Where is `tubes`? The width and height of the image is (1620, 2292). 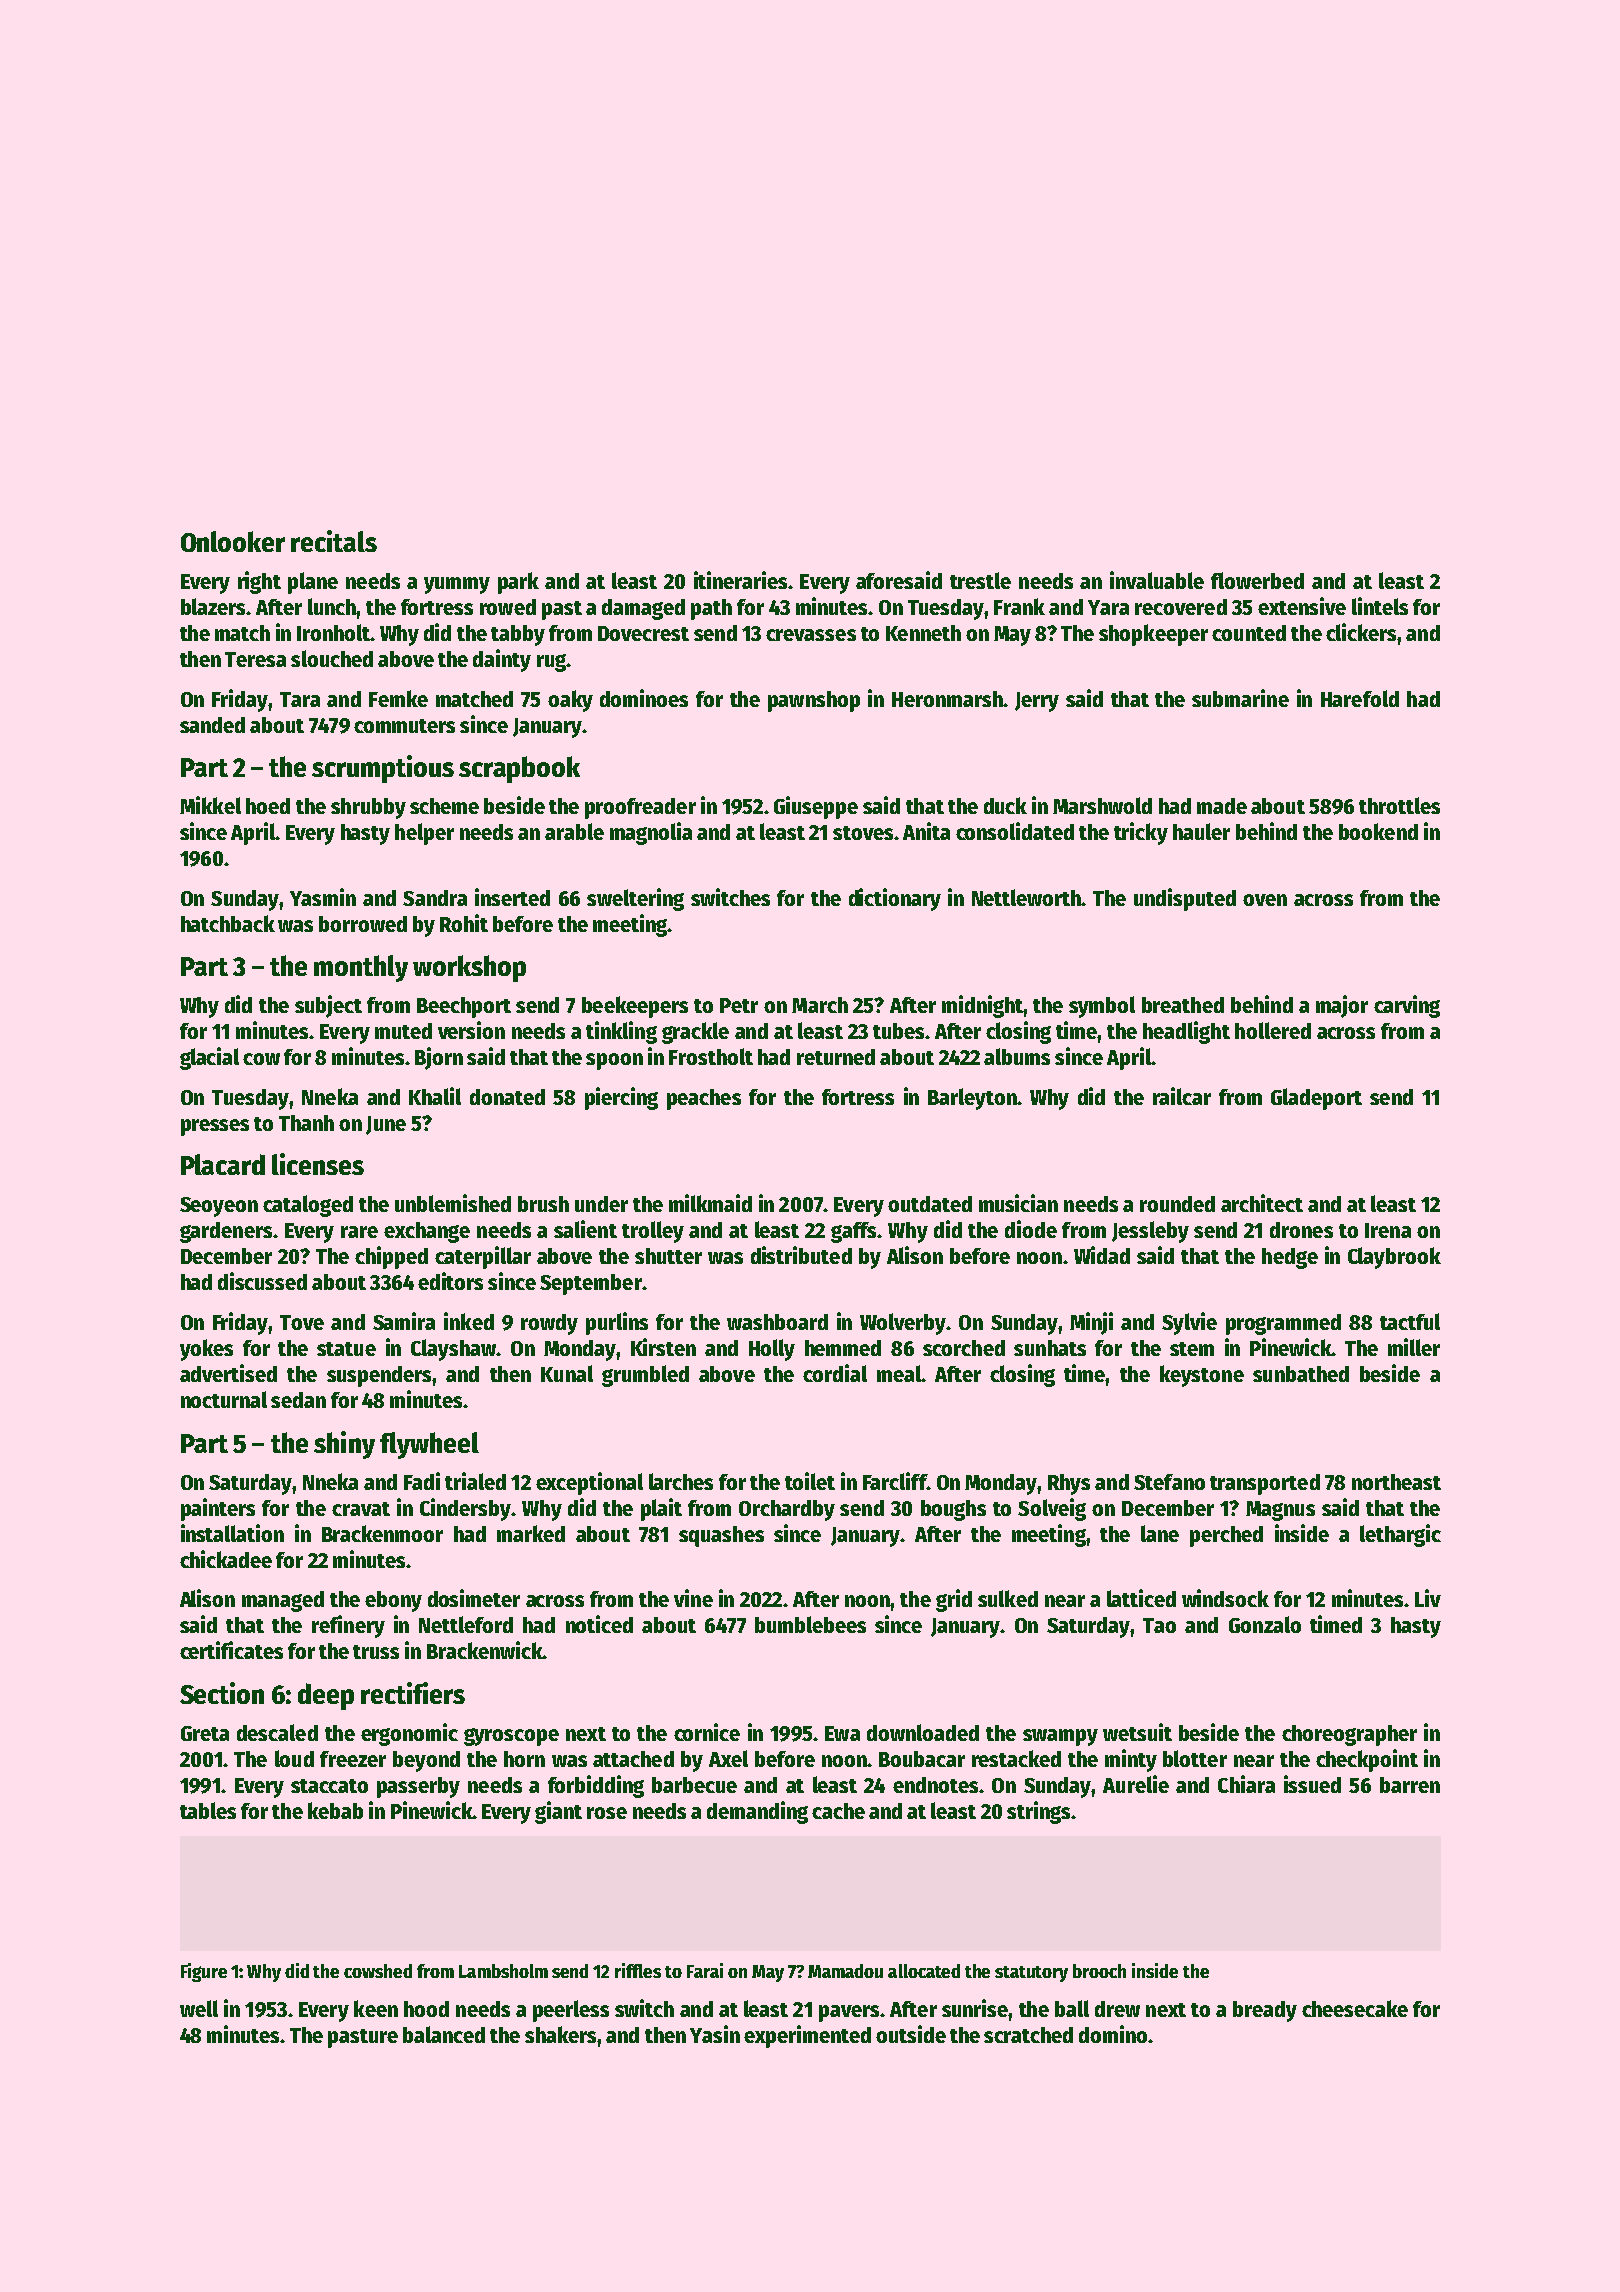 tubes is located at coordinates (898, 1031).
